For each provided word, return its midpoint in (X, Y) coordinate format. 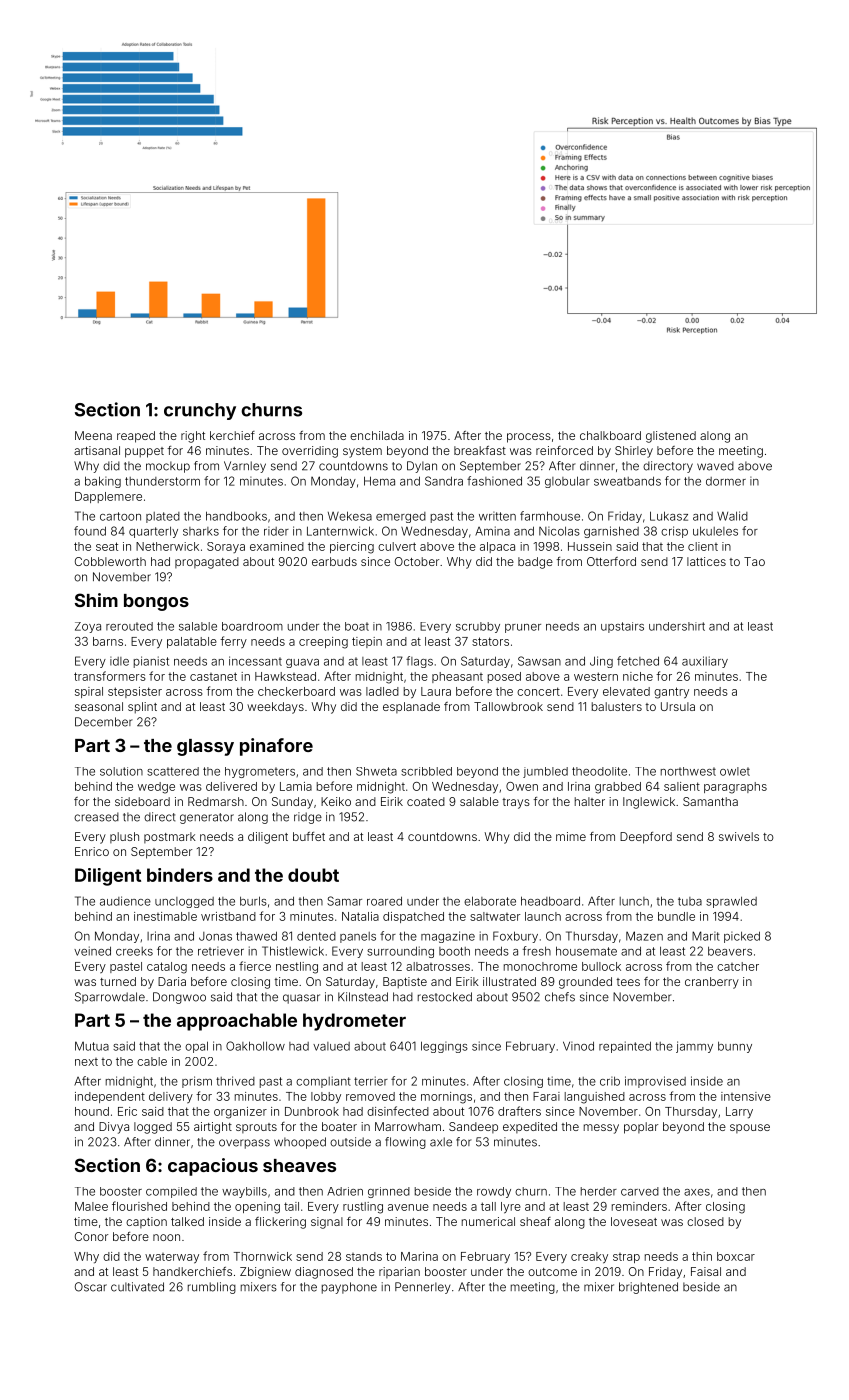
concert (538, 691)
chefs (560, 997)
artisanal (97, 450)
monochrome (540, 966)
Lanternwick (340, 531)
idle (119, 661)
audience (125, 901)
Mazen (644, 936)
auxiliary (705, 662)
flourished (139, 1206)
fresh (537, 951)
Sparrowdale (110, 998)
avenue (408, 1207)
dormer (726, 481)
